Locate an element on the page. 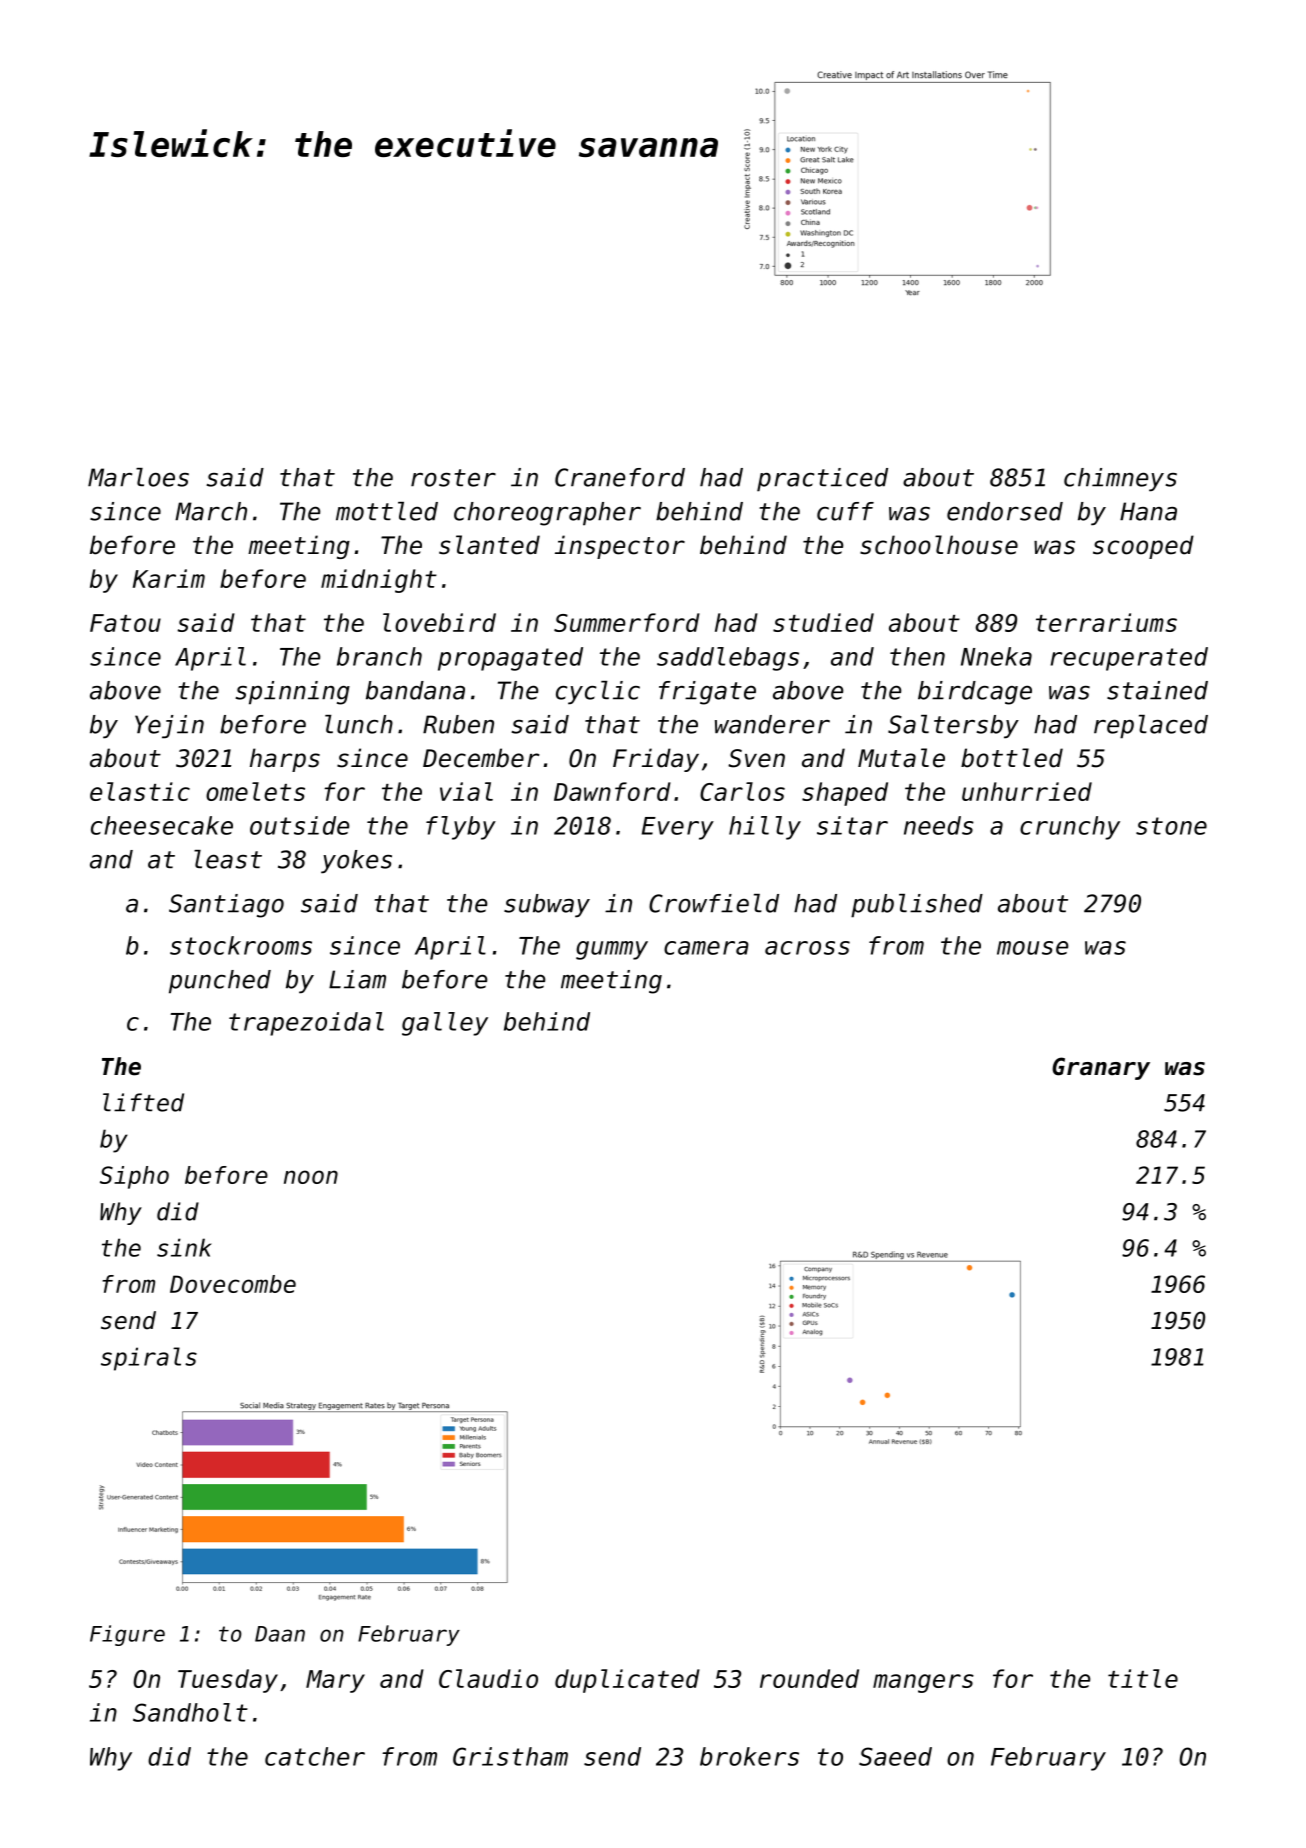 The image size is (1306, 1848). rounded is located at coordinates (809, 1678).
